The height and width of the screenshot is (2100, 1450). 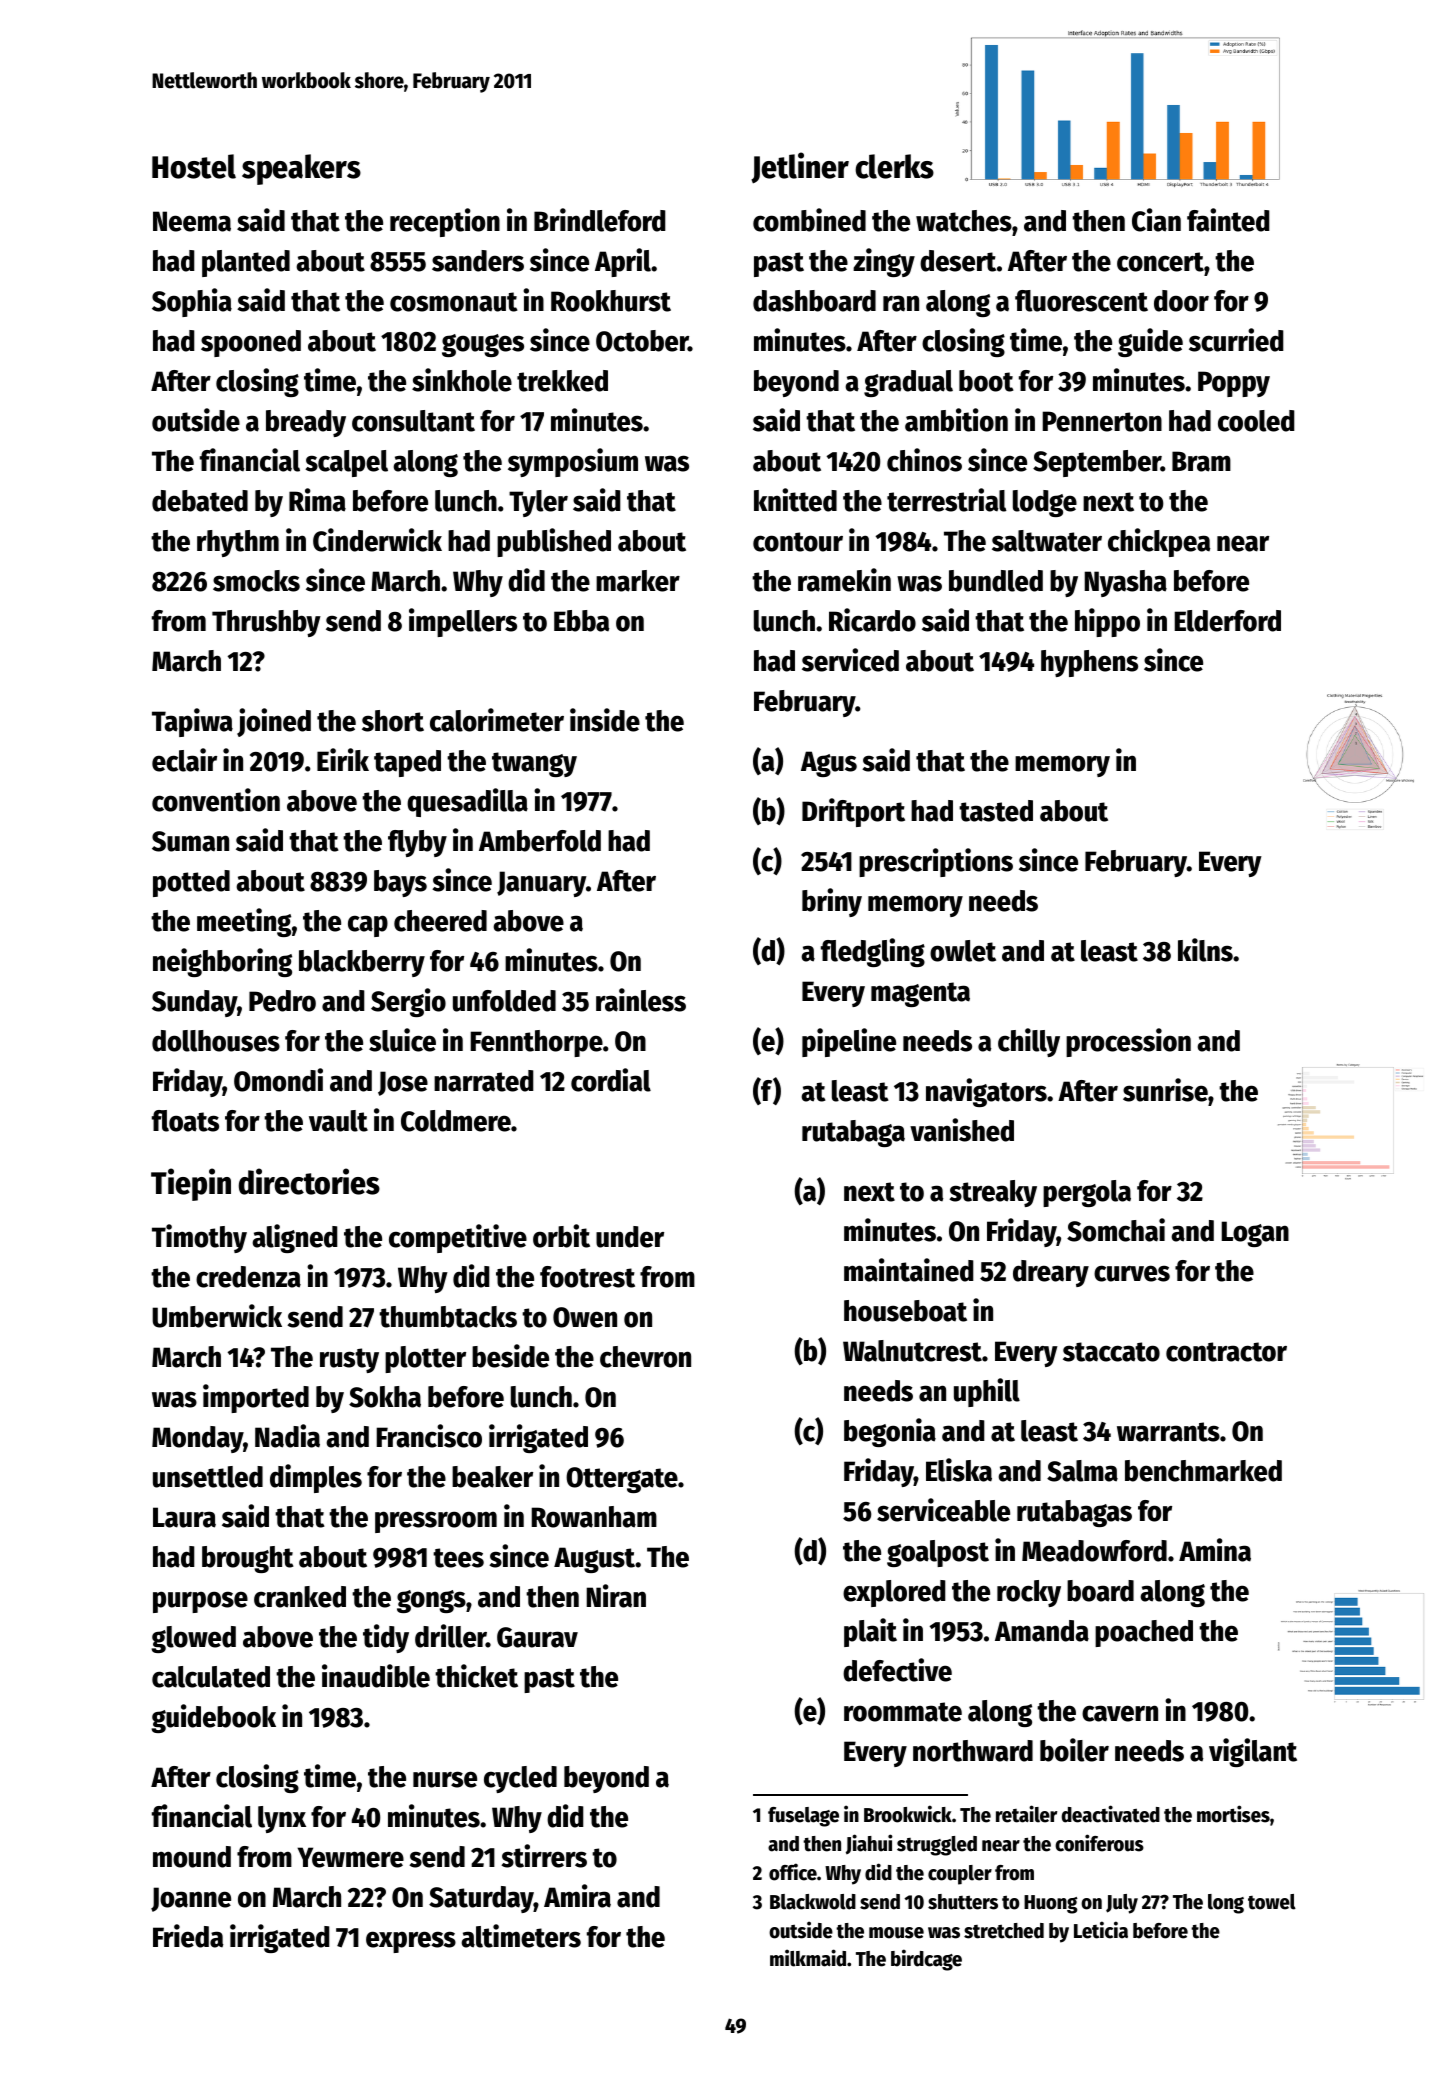 I want to click on lynx, so click(x=282, y=1819).
